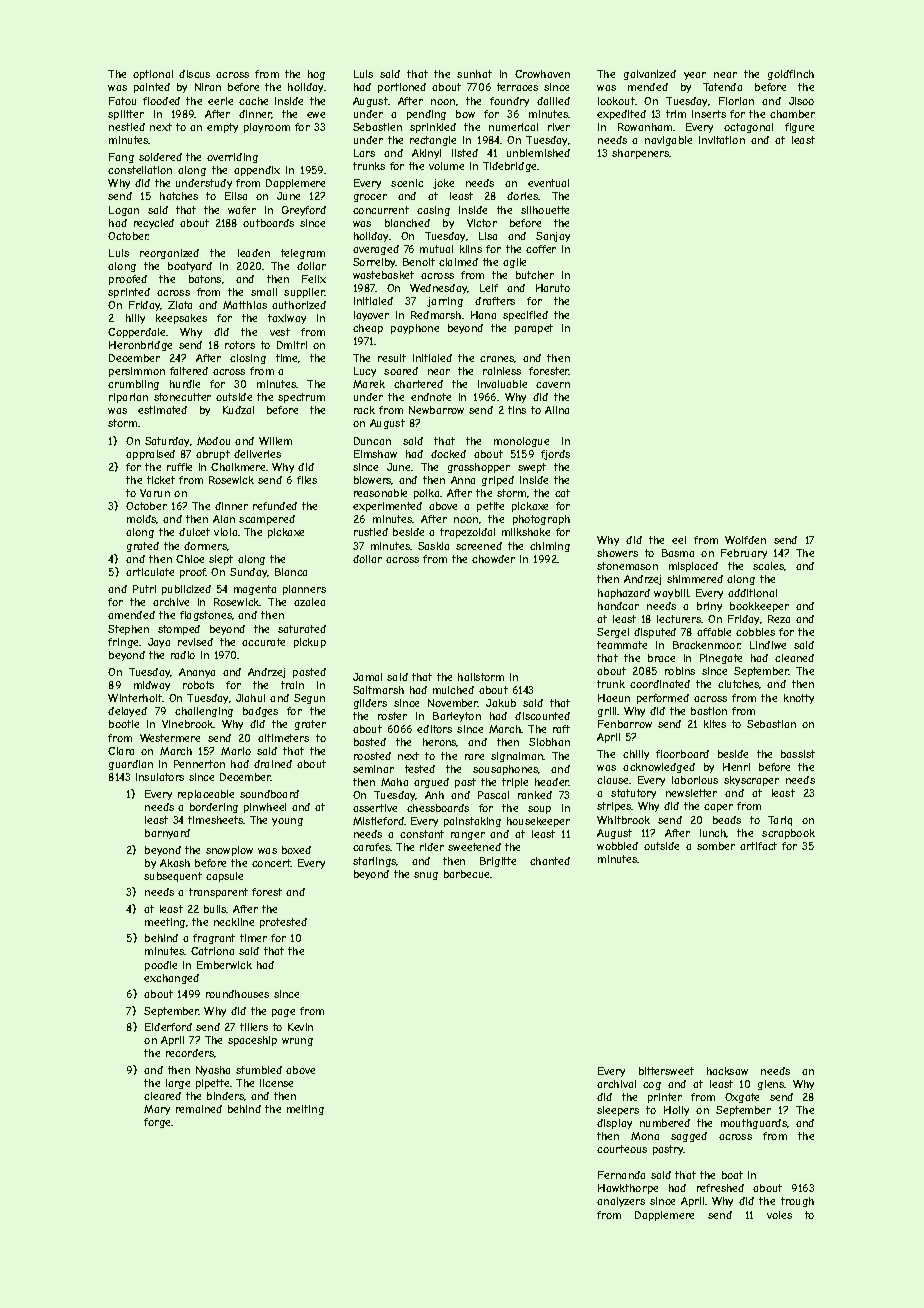  What do you see at coordinates (158, 1123) in the screenshot?
I see `forge` at bounding box center [158, 1123].
